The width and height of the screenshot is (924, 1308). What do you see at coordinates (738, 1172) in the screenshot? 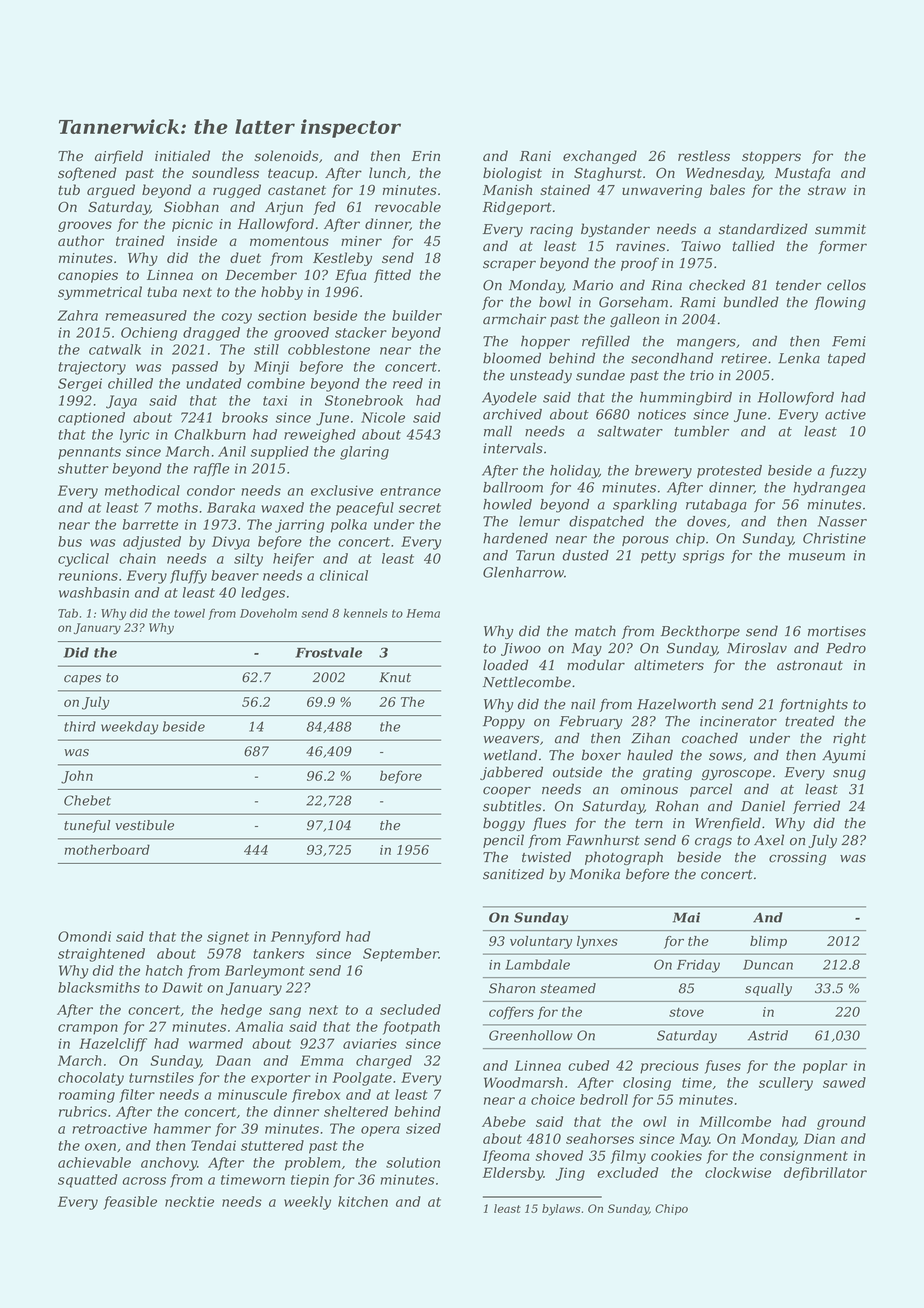
I see `clockwise` at bounding box center [738, 1172].
